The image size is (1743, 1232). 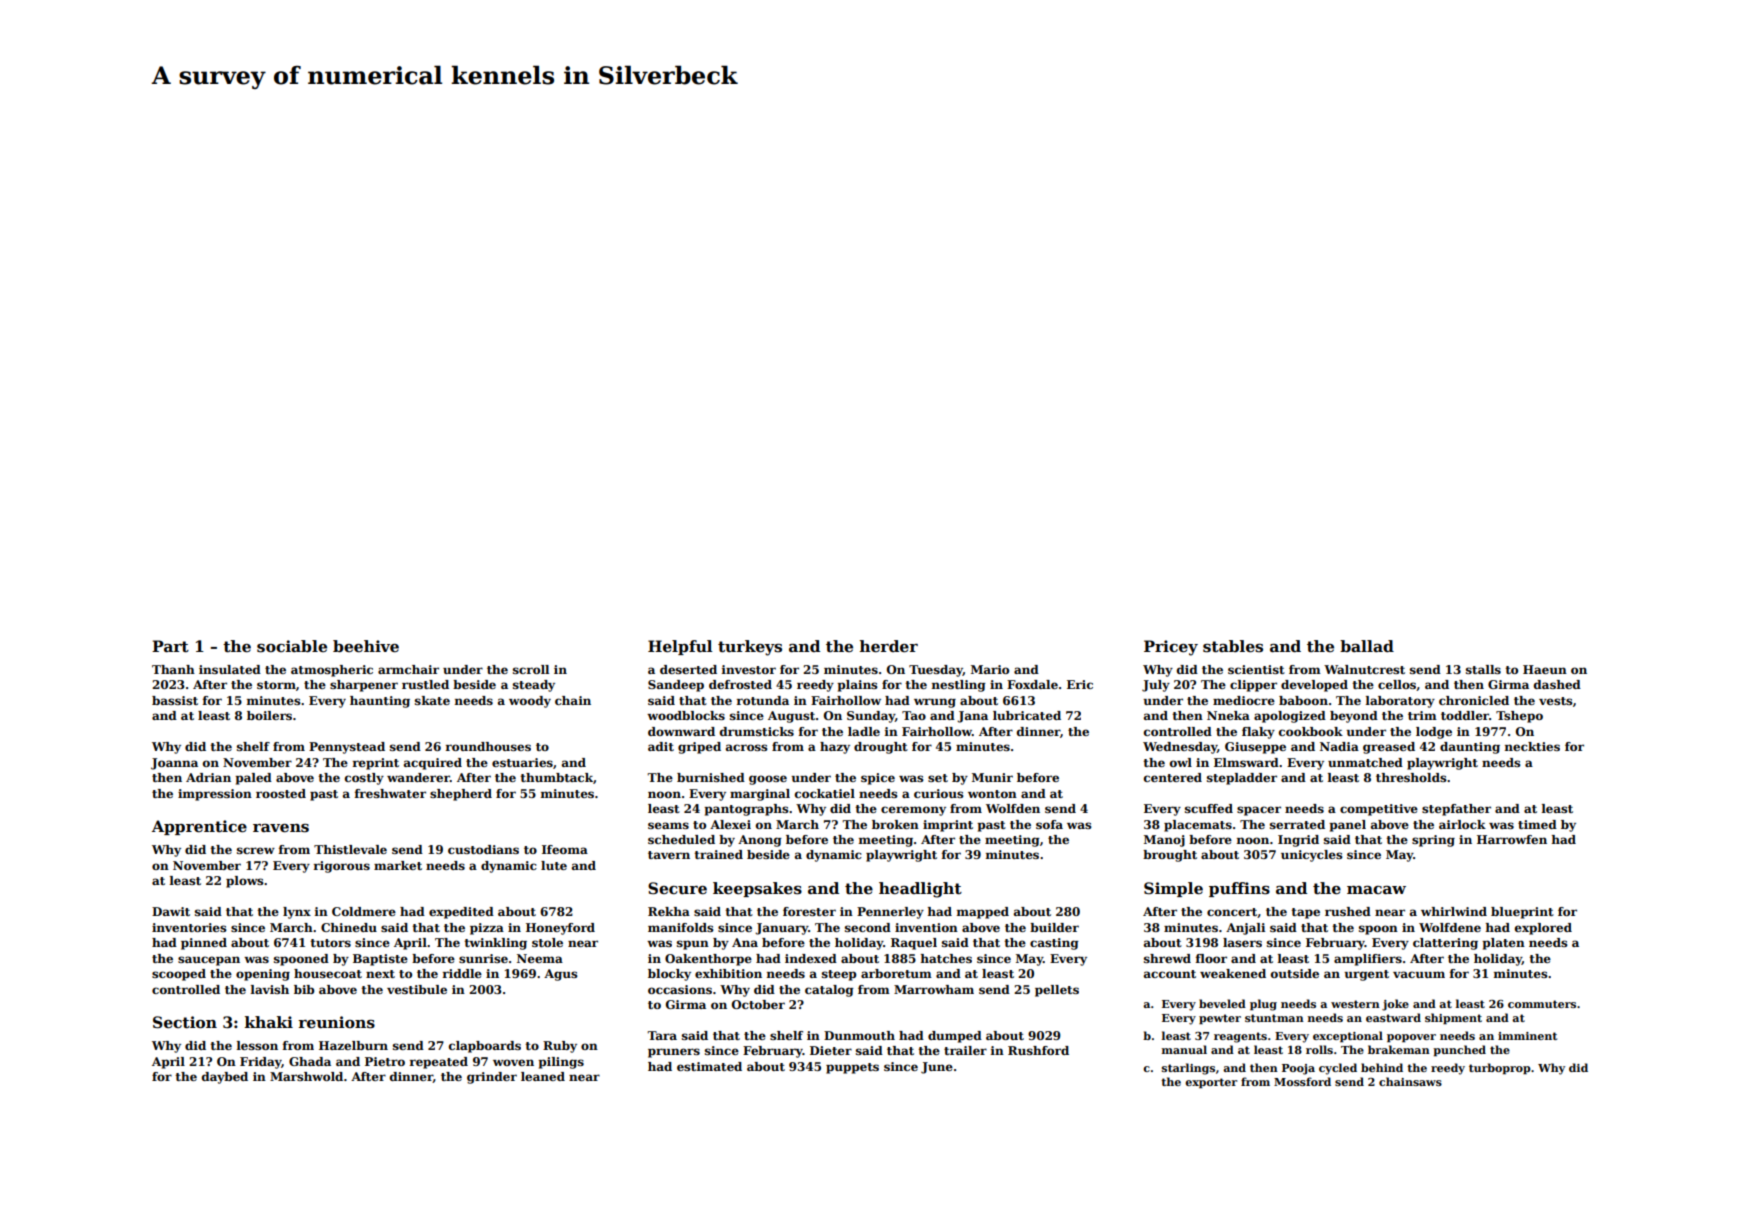 What do you see at coordinates (485, 1047) in the document?
I see `clapboards` at bounding box center [485, 1047].
